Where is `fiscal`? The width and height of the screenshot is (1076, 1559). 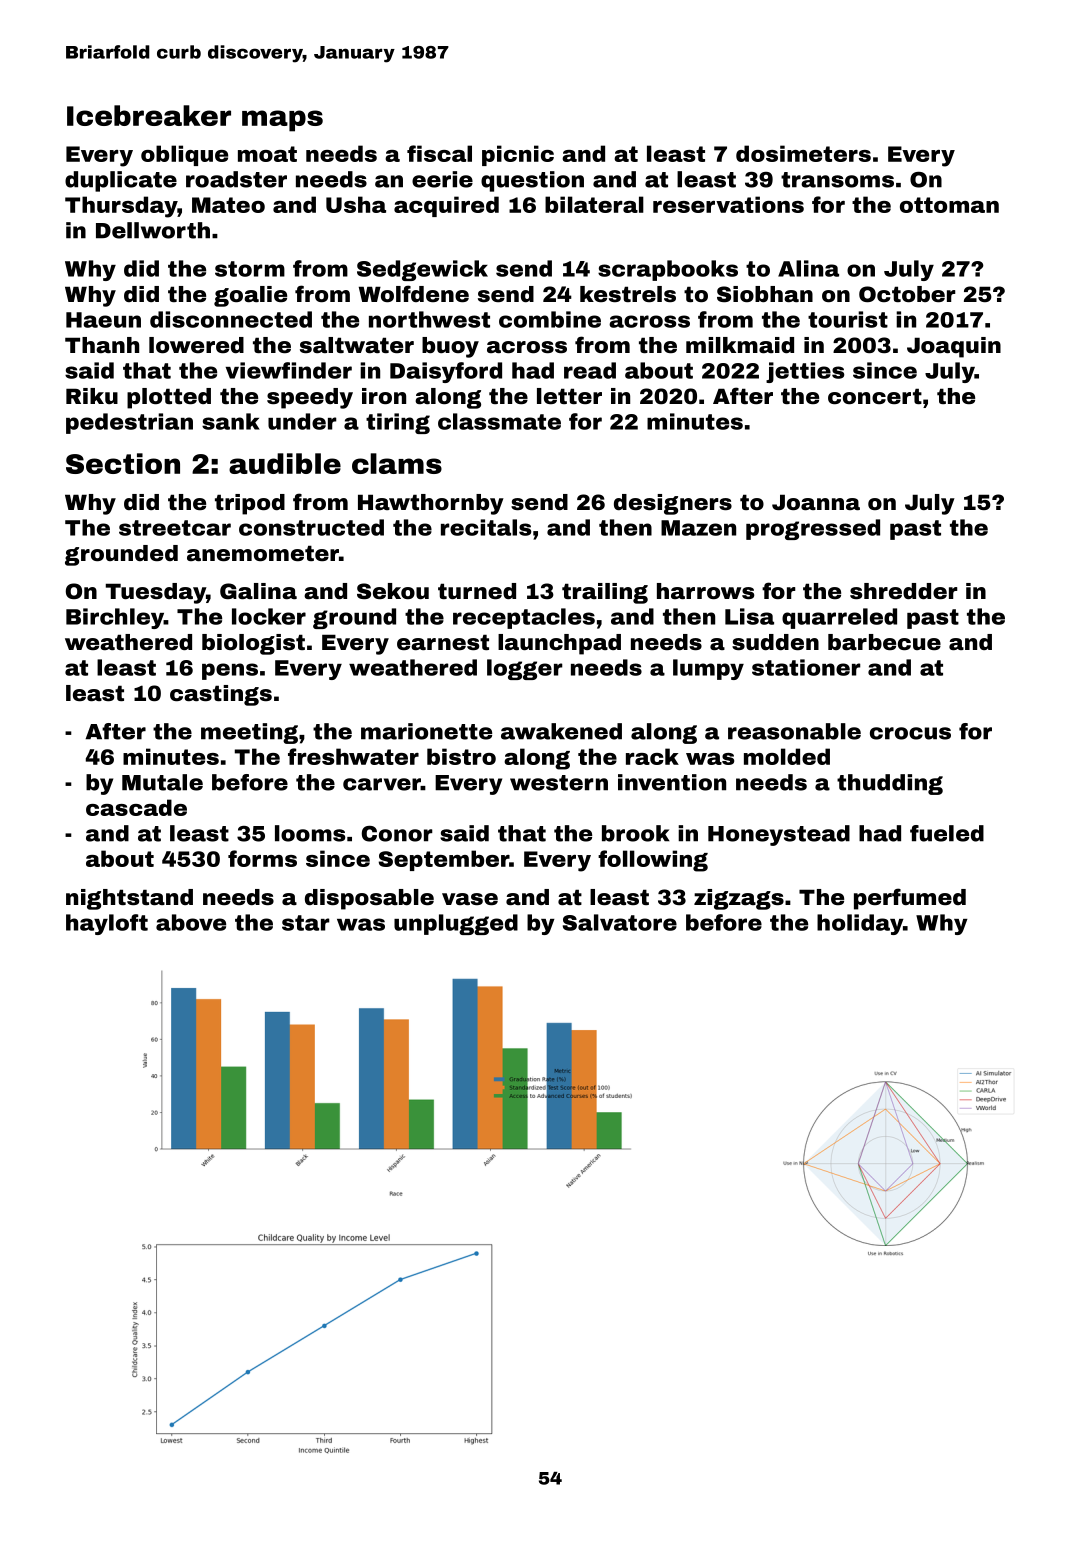
fiscal is located at coordinates (439, 153).
